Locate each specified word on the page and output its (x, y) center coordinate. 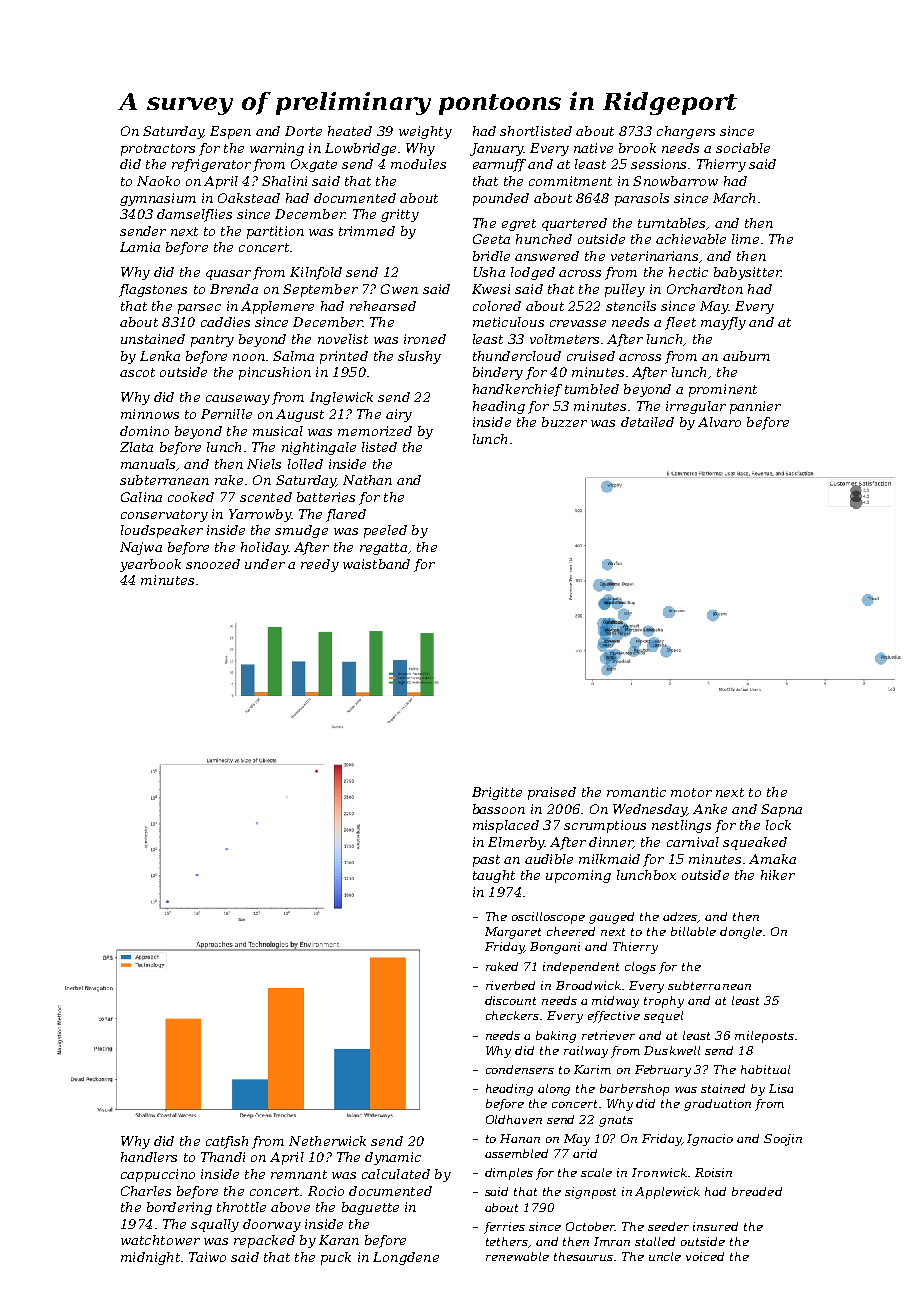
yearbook (150, 565)
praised (552, 793)
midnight (150, 1258)
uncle (665, 1256)
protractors (158, 150)
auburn (746, 356)
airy (399, 415)
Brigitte (497, 793)
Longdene (406, 1258)
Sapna (781, 810)
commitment (570, 181)
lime (745, 239)
